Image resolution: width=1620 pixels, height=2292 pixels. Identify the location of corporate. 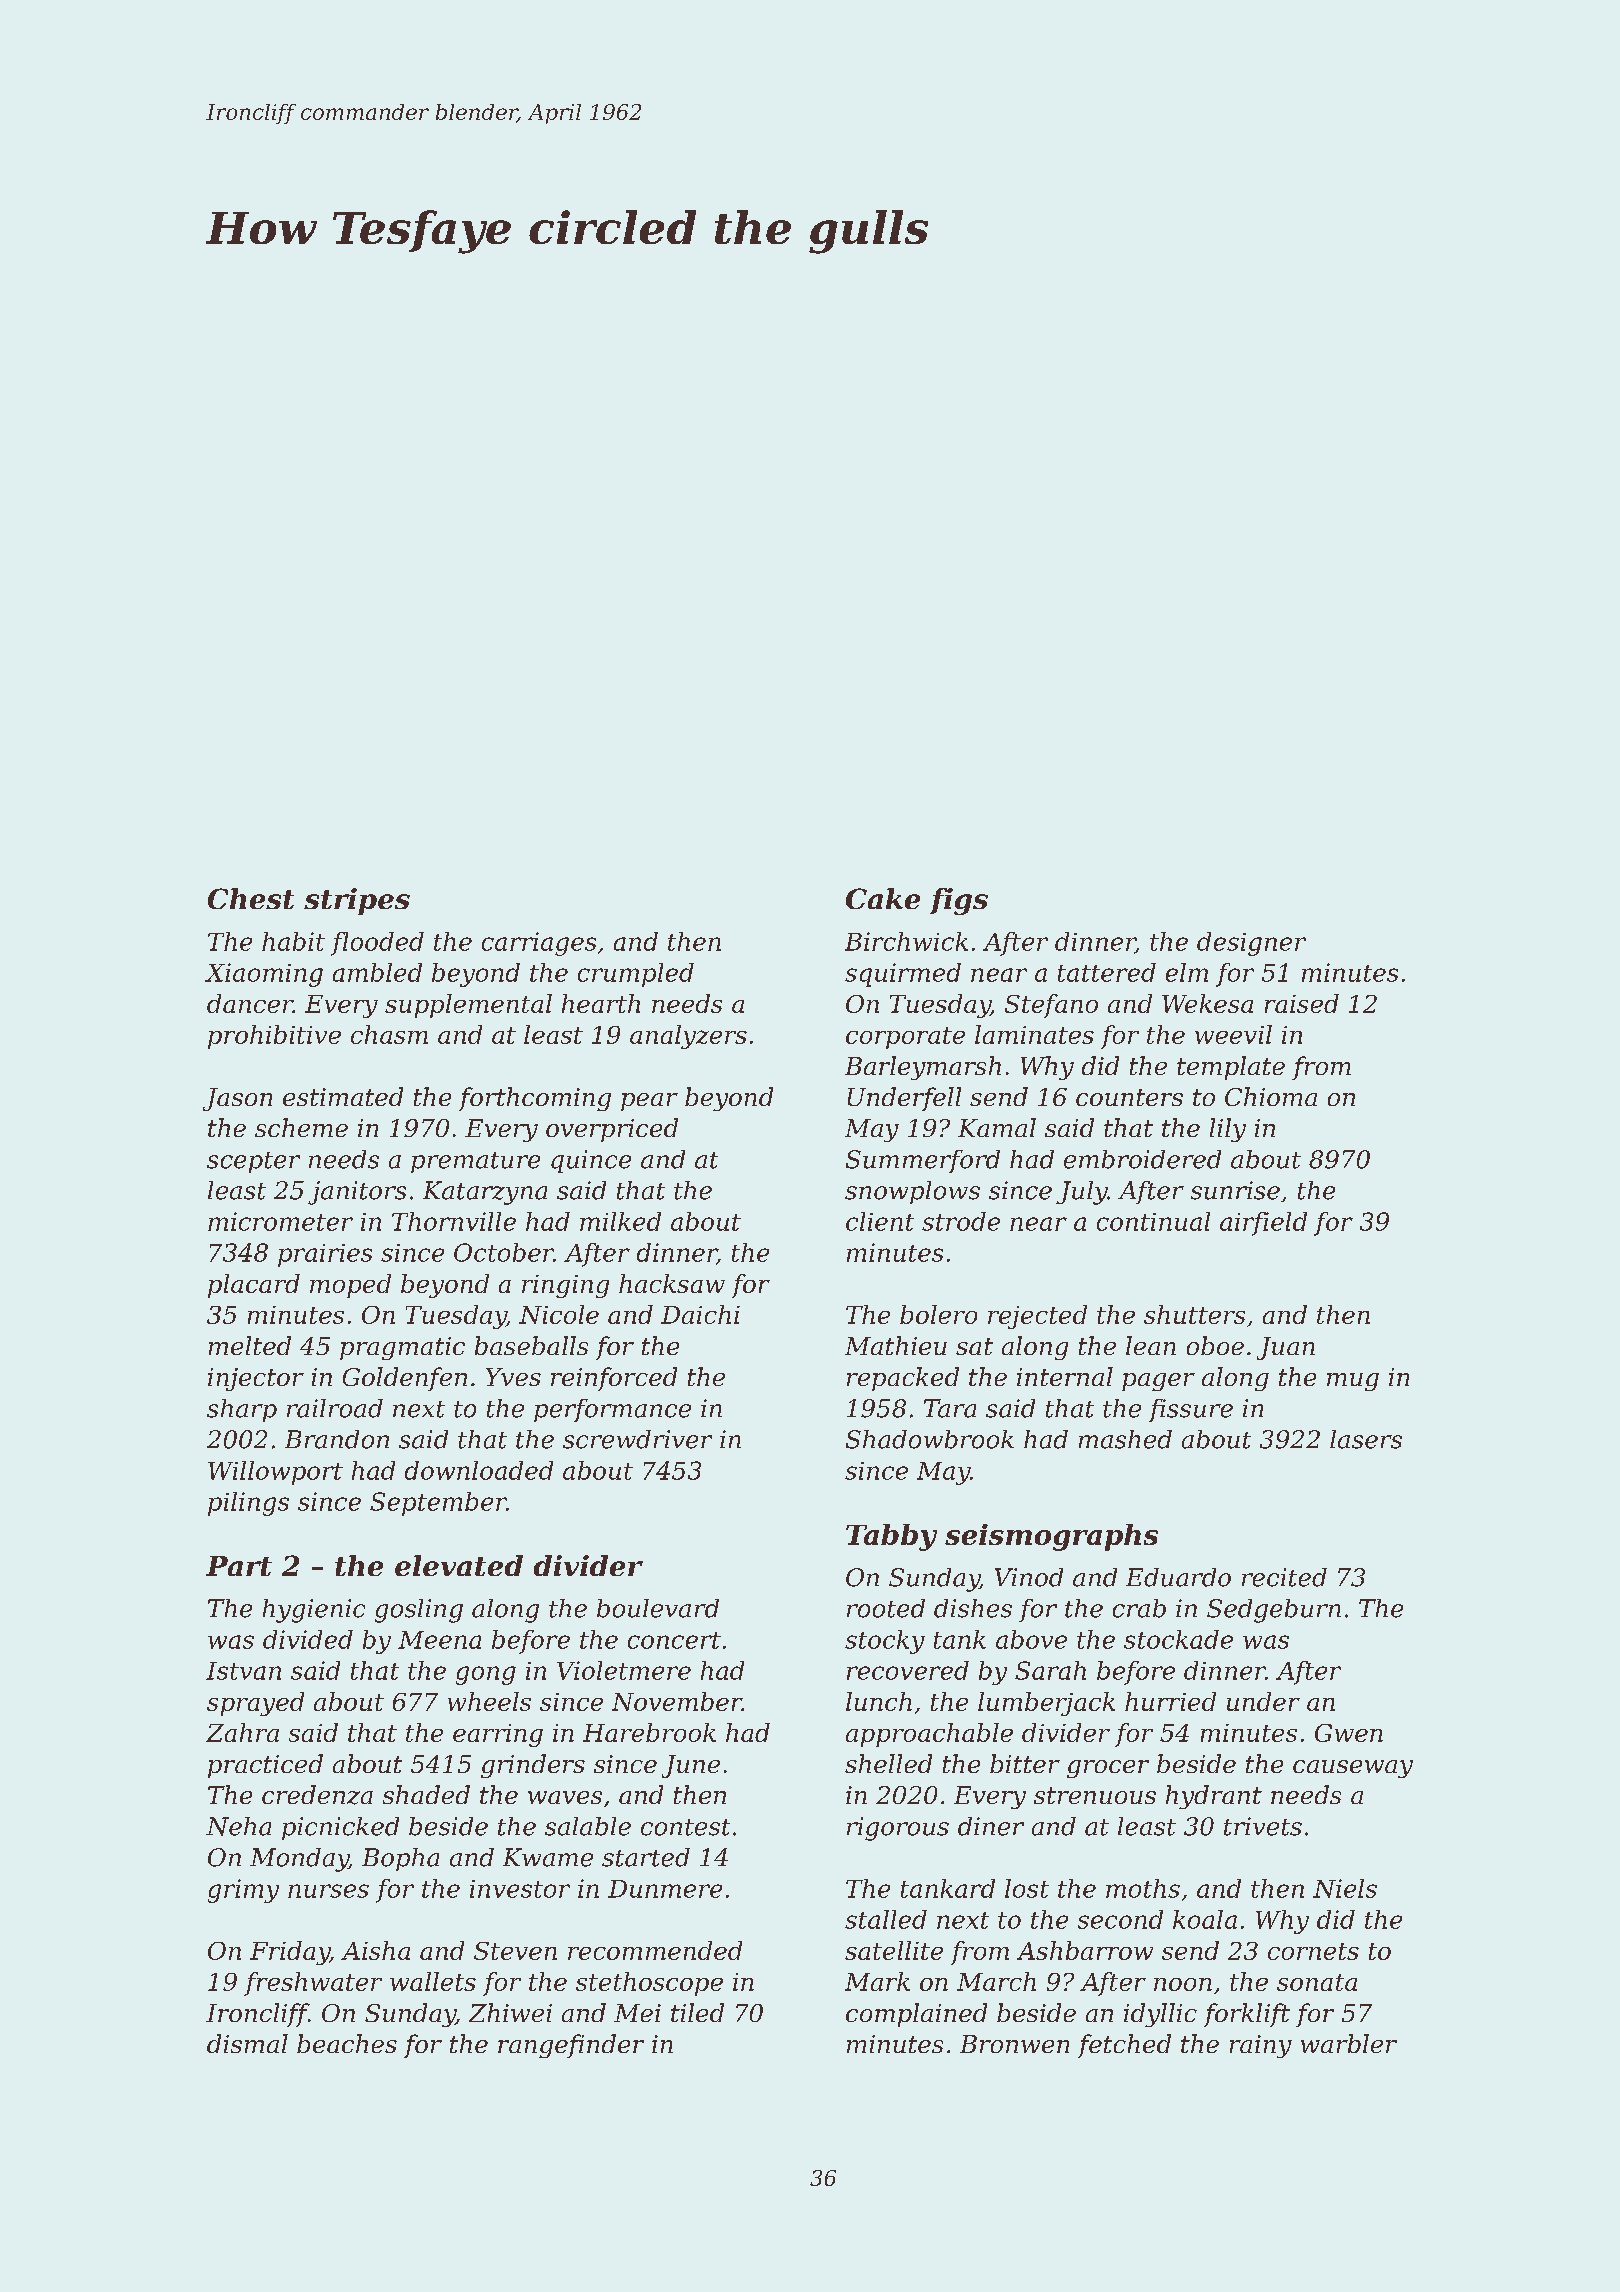
(905, 1038).
